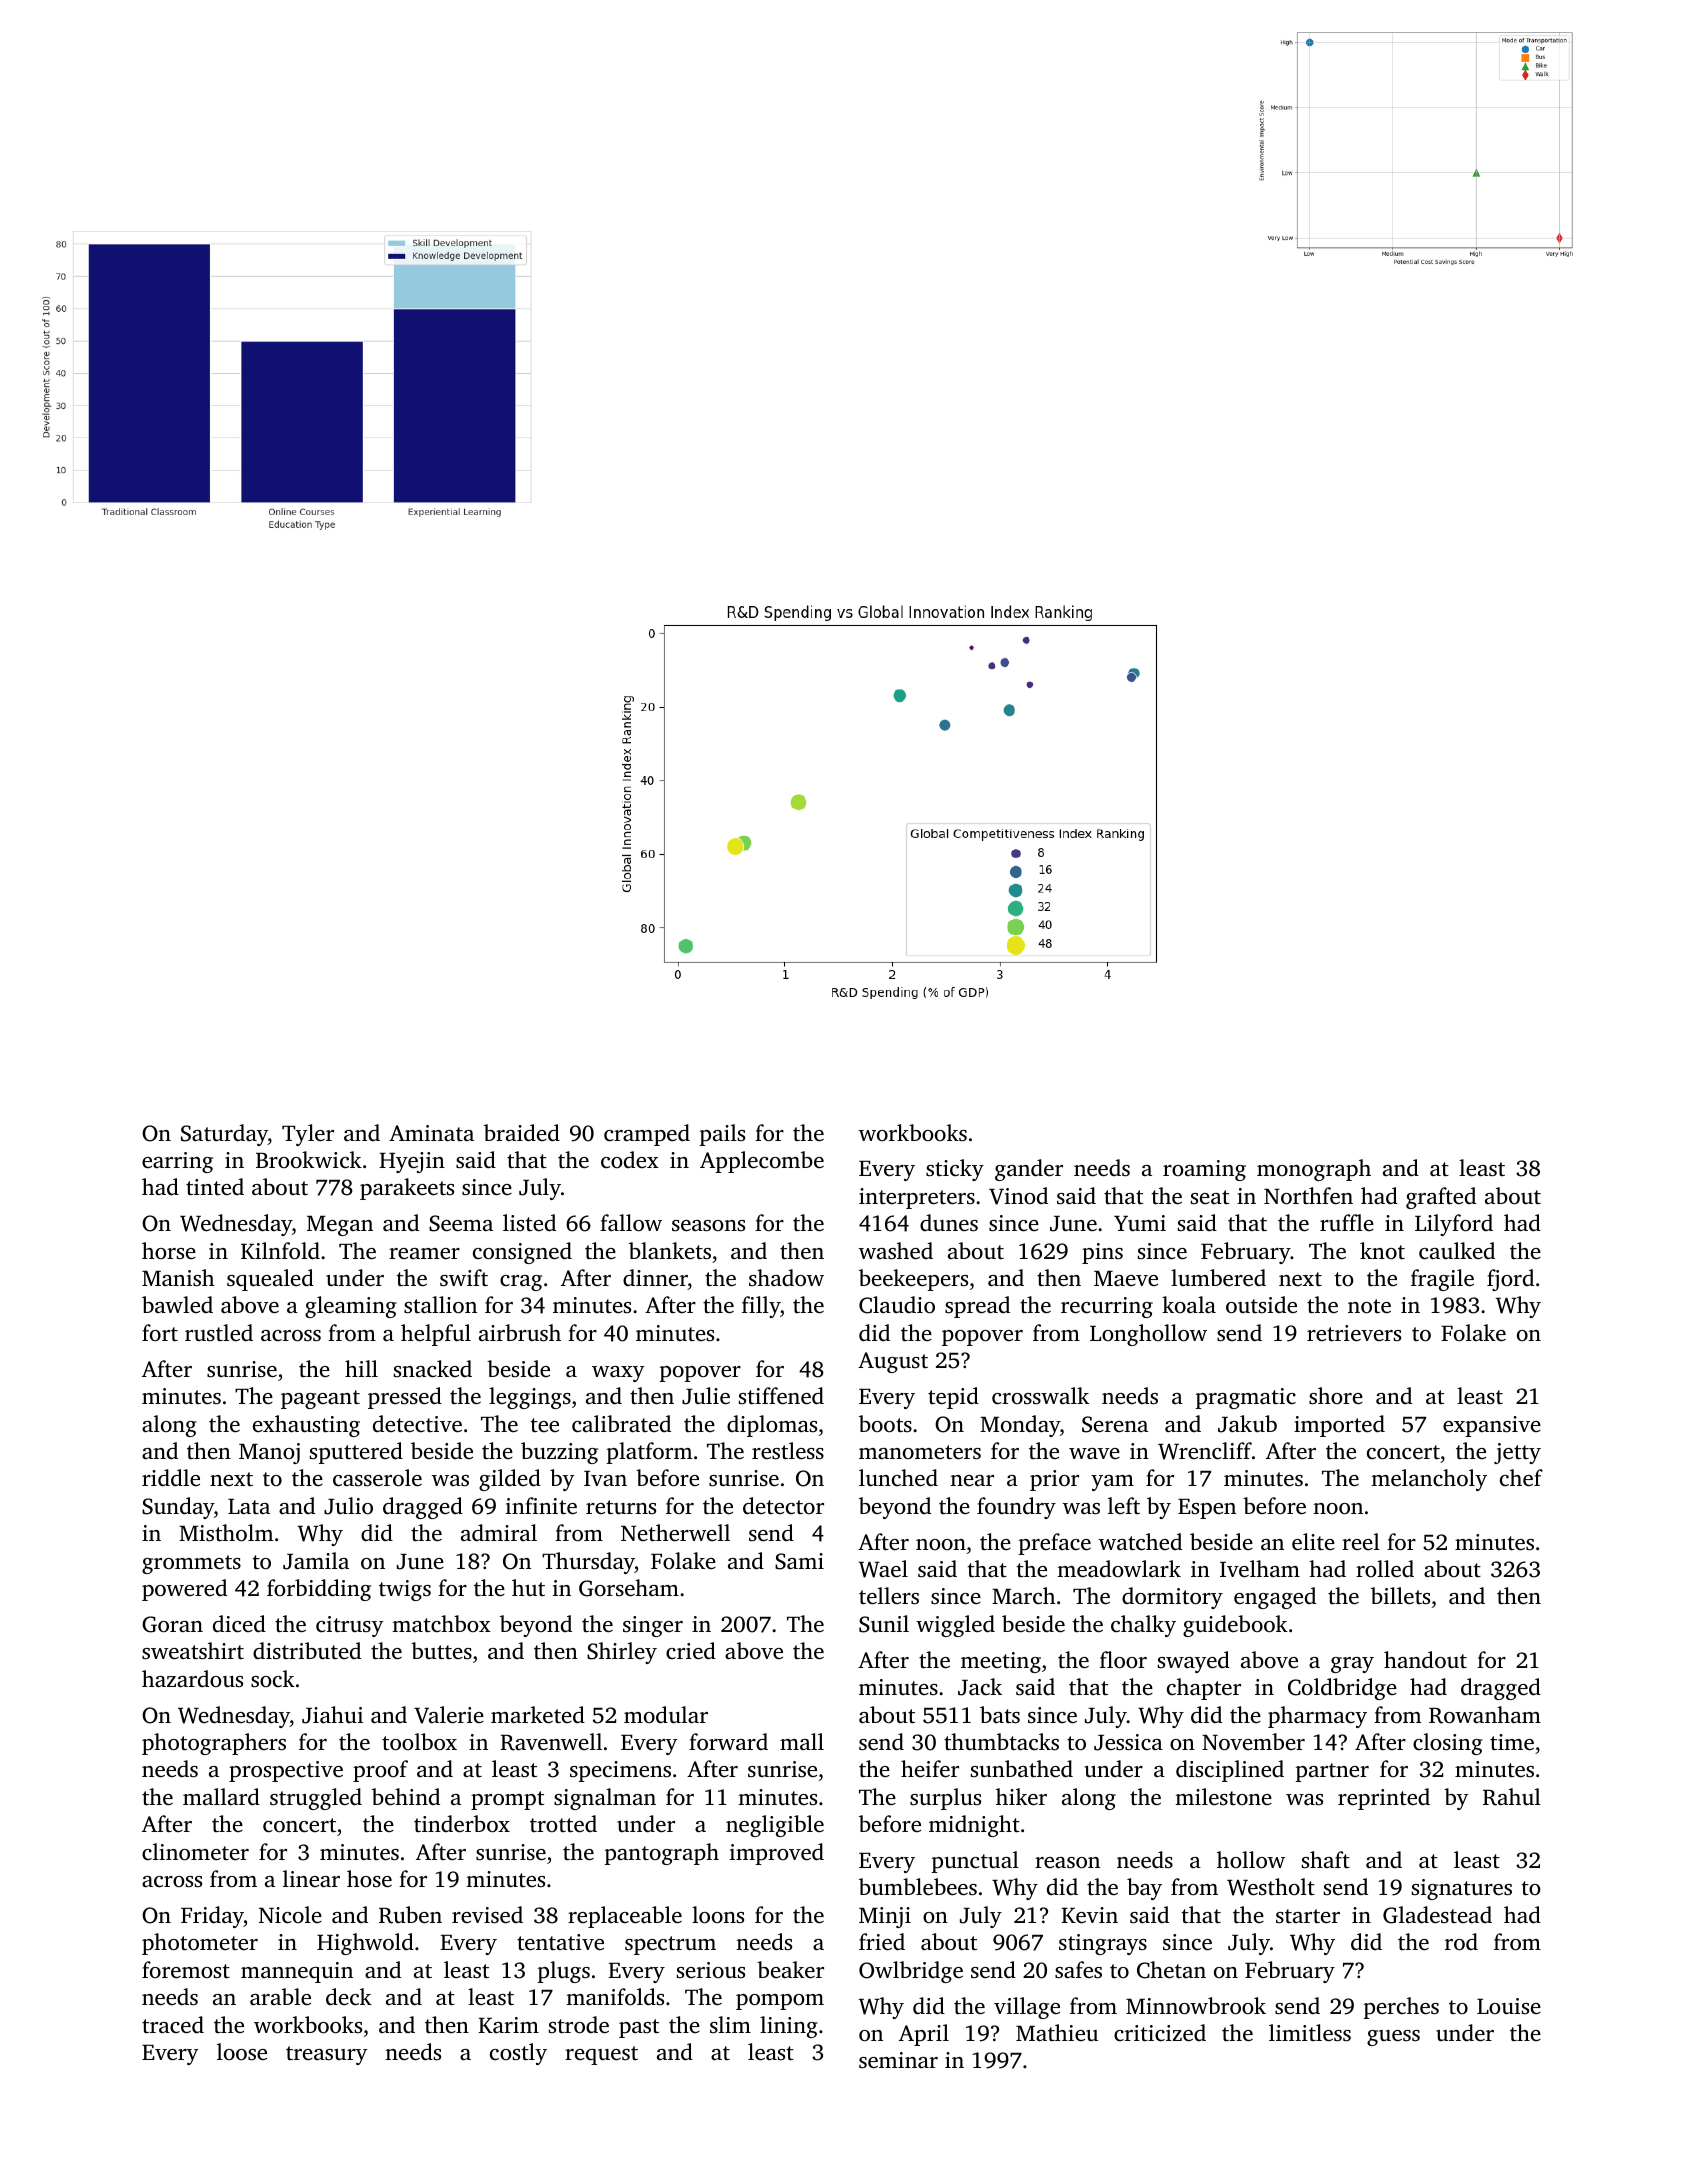 The image size is (1683, 2178). Describe the element at coordinates (670, 1250) in the image. I see `blankets` at that location.
